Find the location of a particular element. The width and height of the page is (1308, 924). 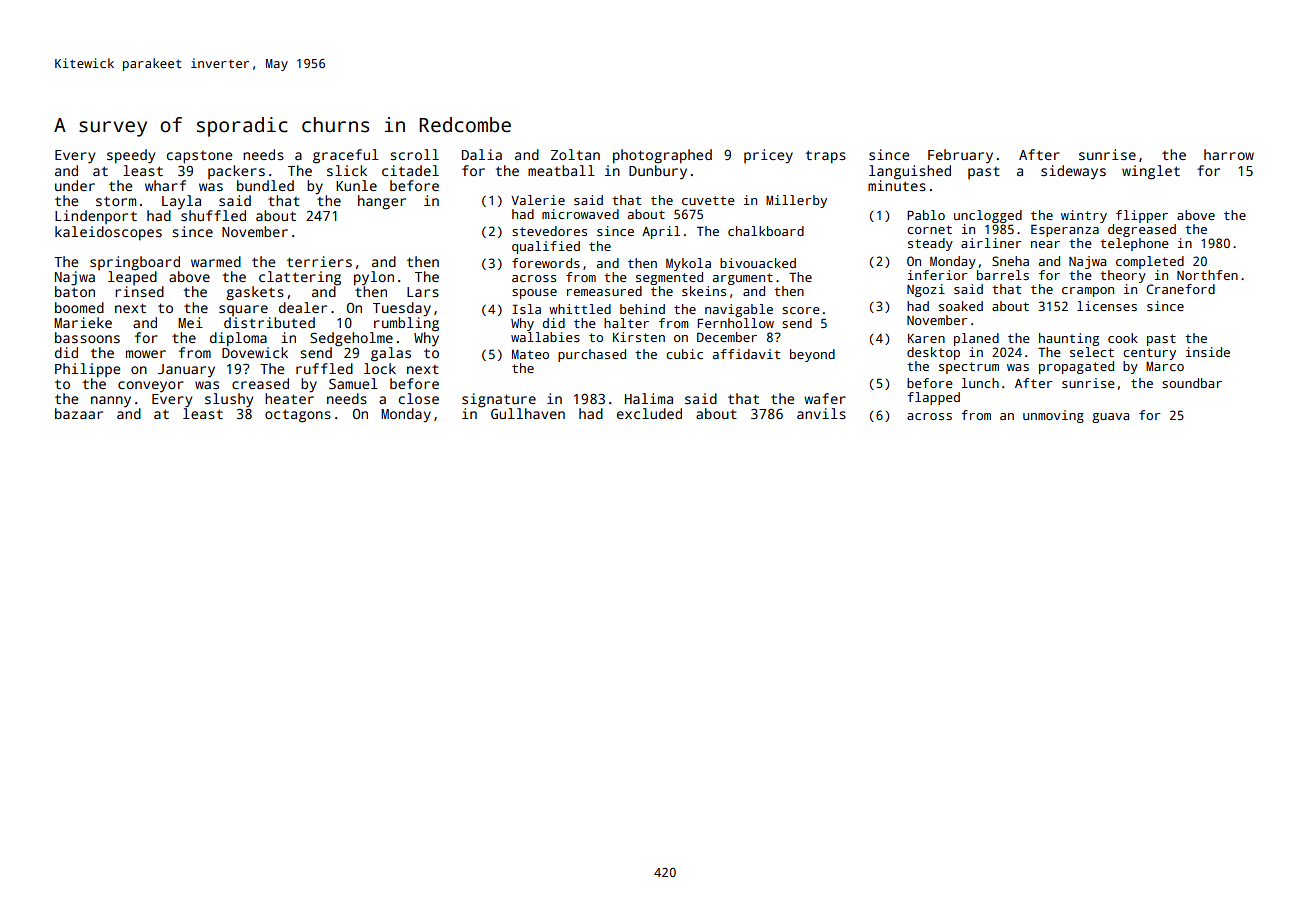

shuffled is located at coordinates (213, 215).
